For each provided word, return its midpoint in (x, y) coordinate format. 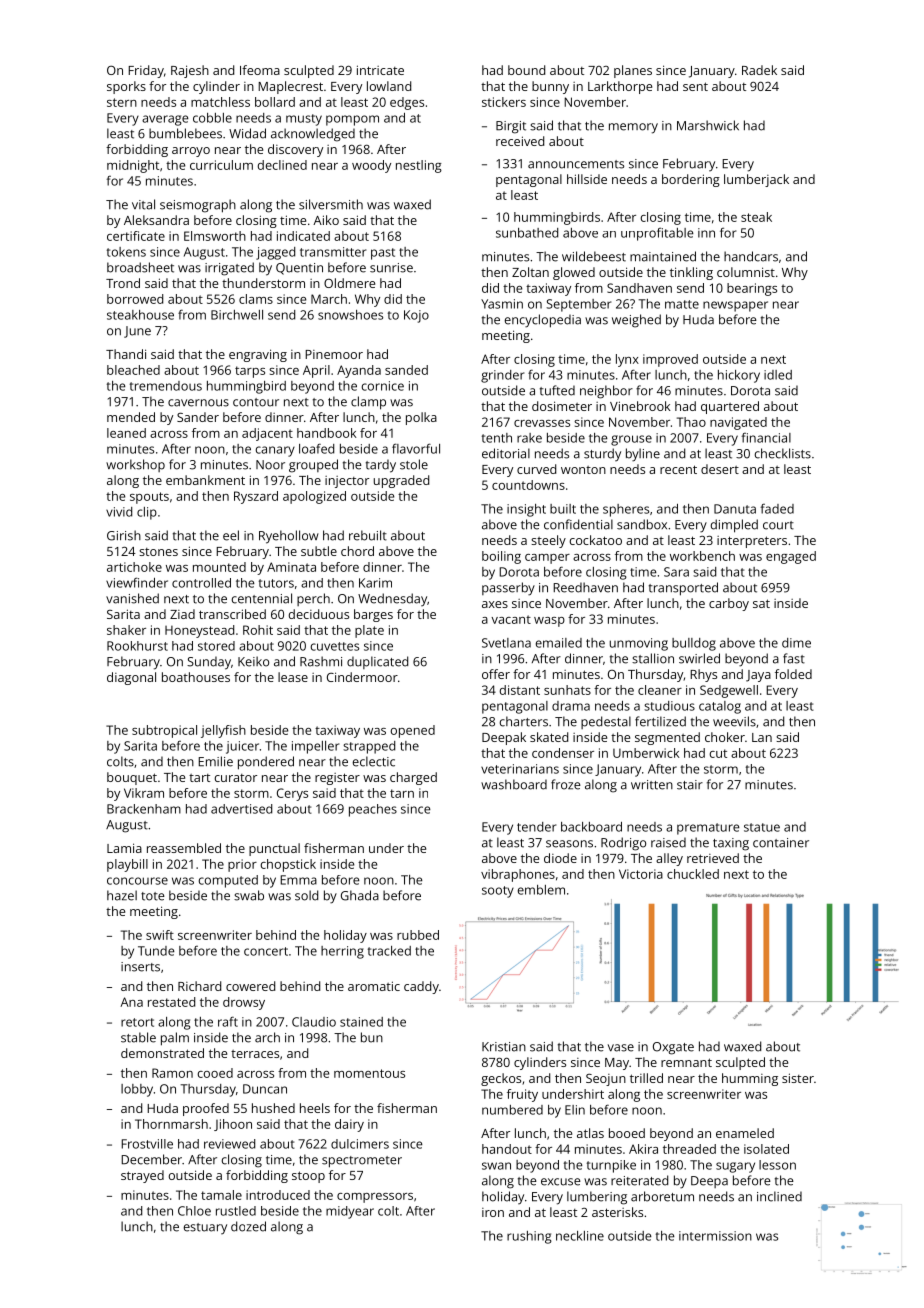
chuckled (693, 874)
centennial (262, 598)
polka (421, 418)
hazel (122, 895)
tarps (250, 372)
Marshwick (708, 125)
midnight (133, 166)
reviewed (229, 1144)
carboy (729, 604)
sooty (498, 892)
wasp (549, 622)
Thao (691, 422)
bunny (550, 87)
